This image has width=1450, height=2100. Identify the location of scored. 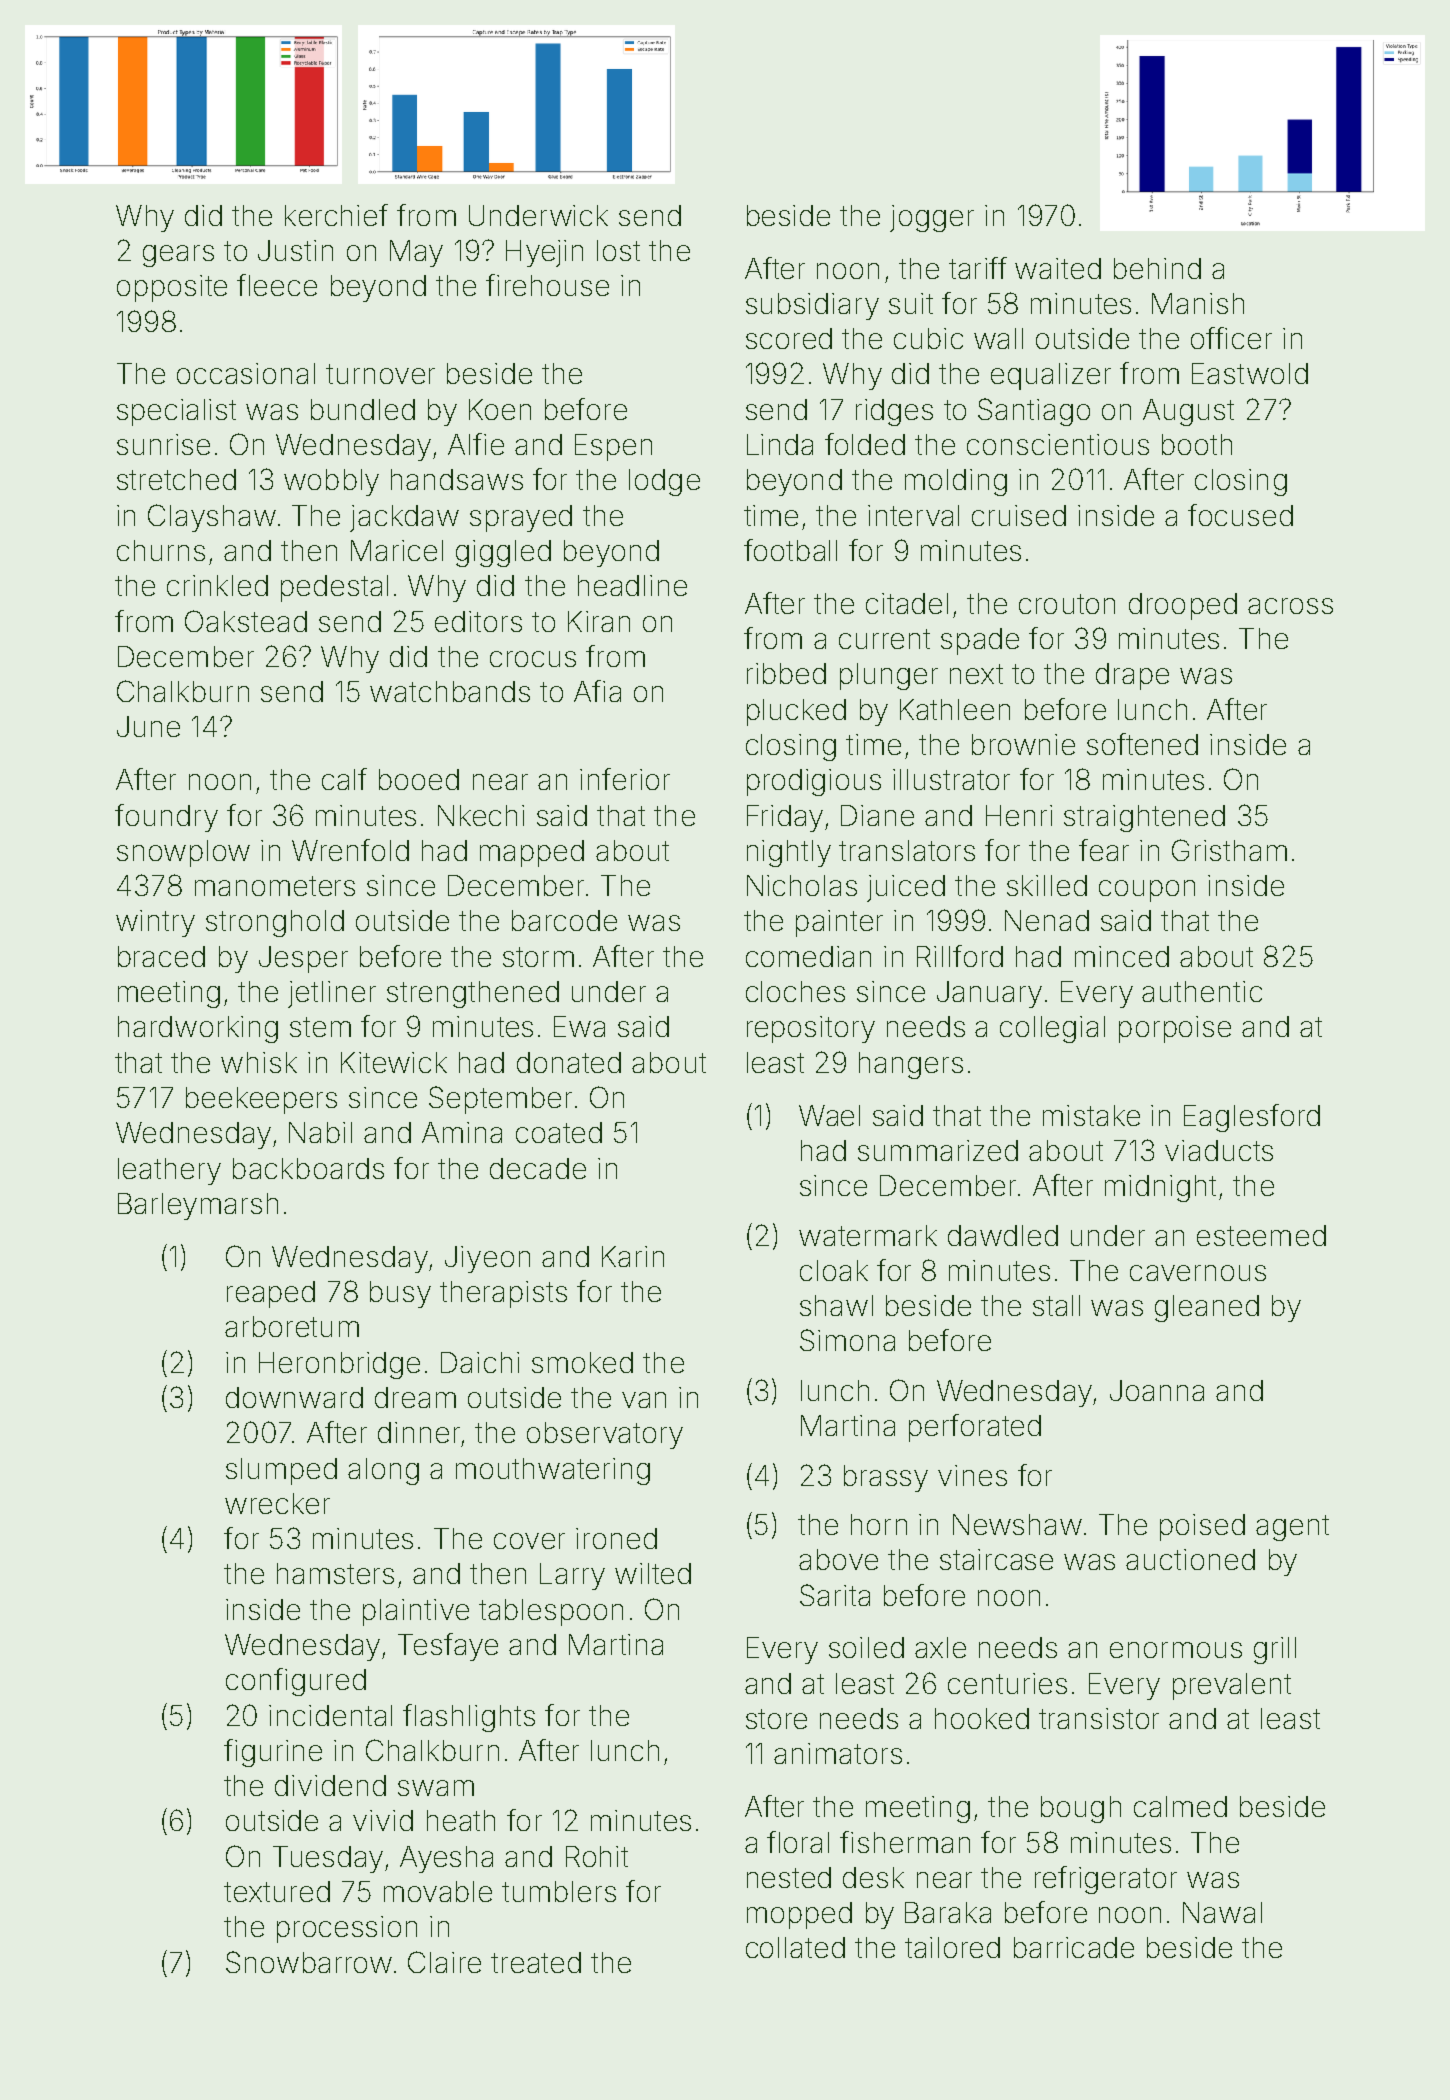
(789, 338).
